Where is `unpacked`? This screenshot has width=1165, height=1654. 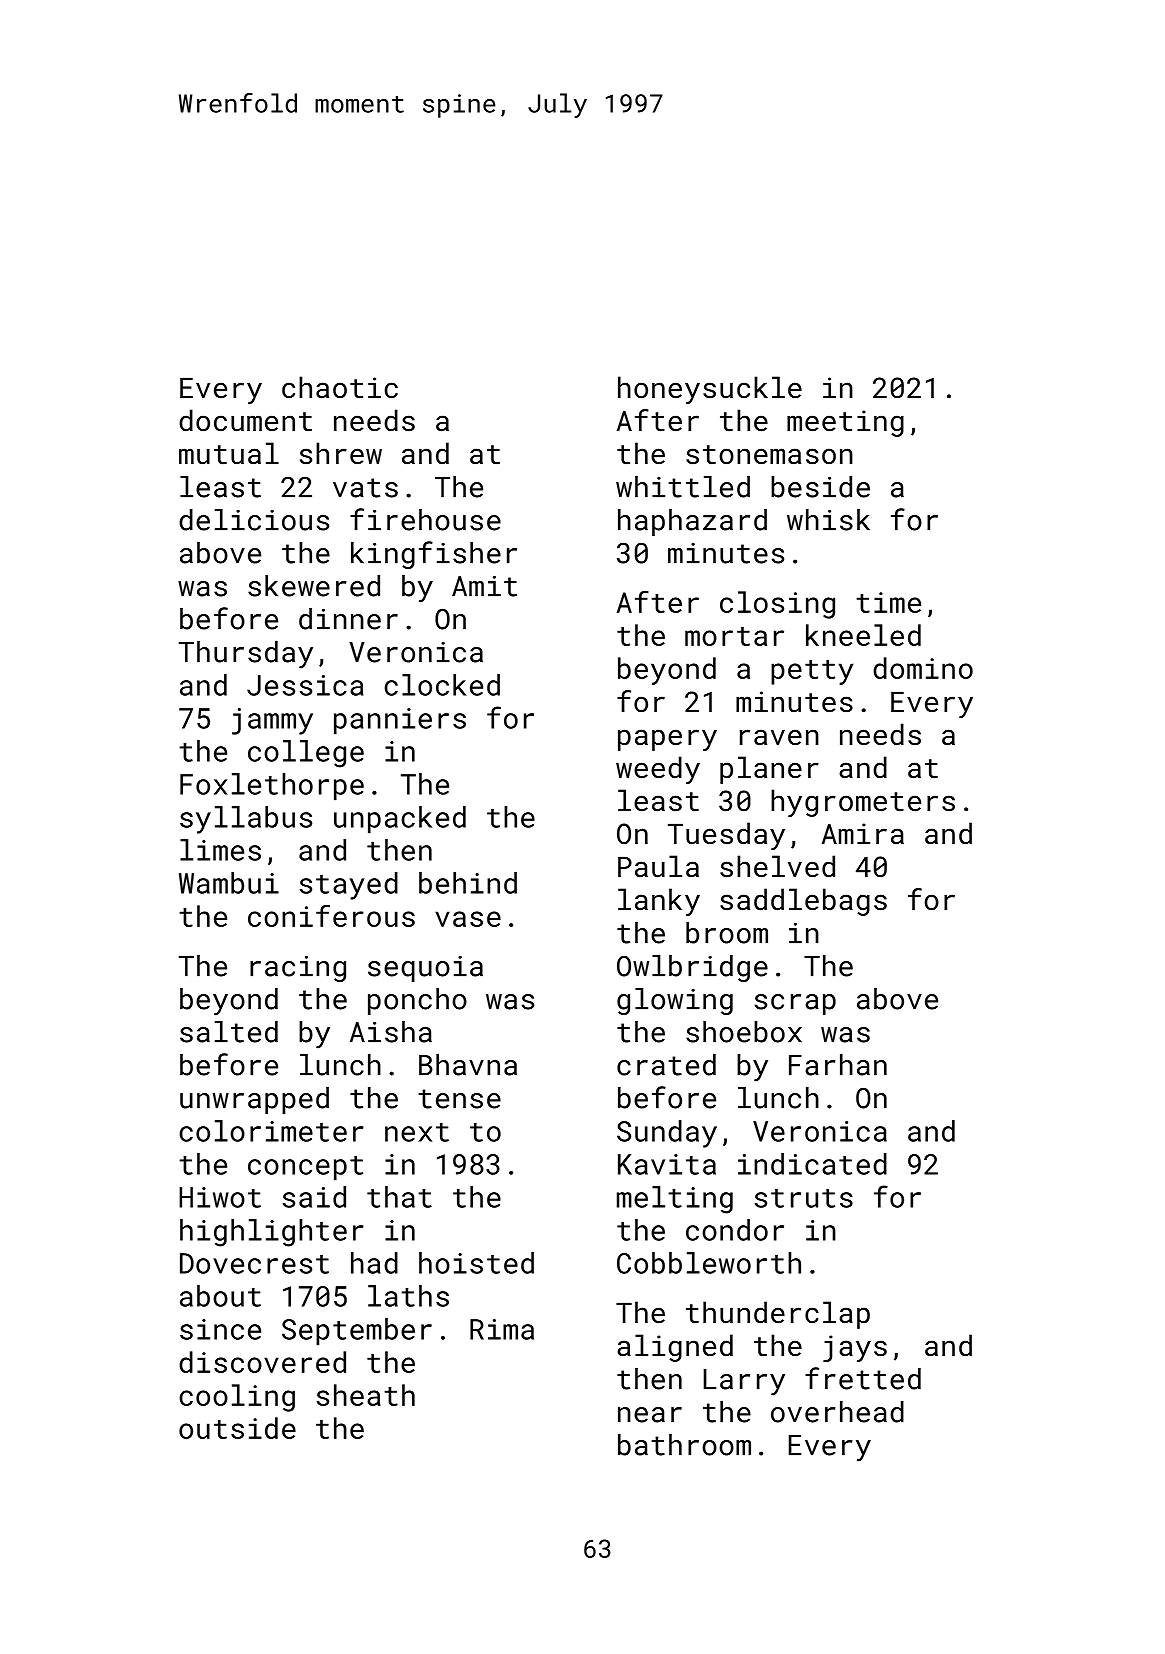 unpacked is located at coordinates (400, 820).
